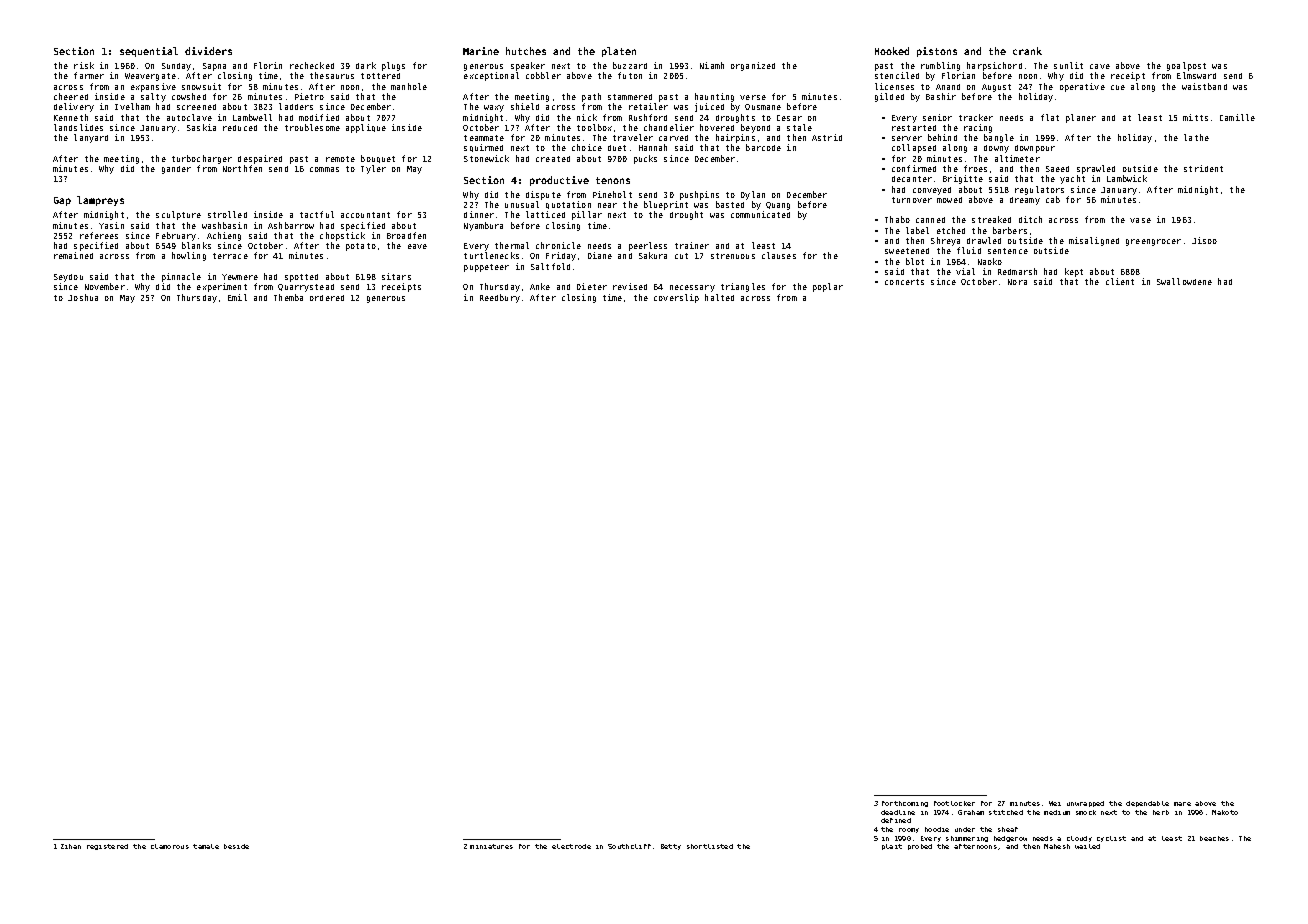  Describe the element at coordinates (491, 846) in the screenshot. I see `miniatures` at that location.
